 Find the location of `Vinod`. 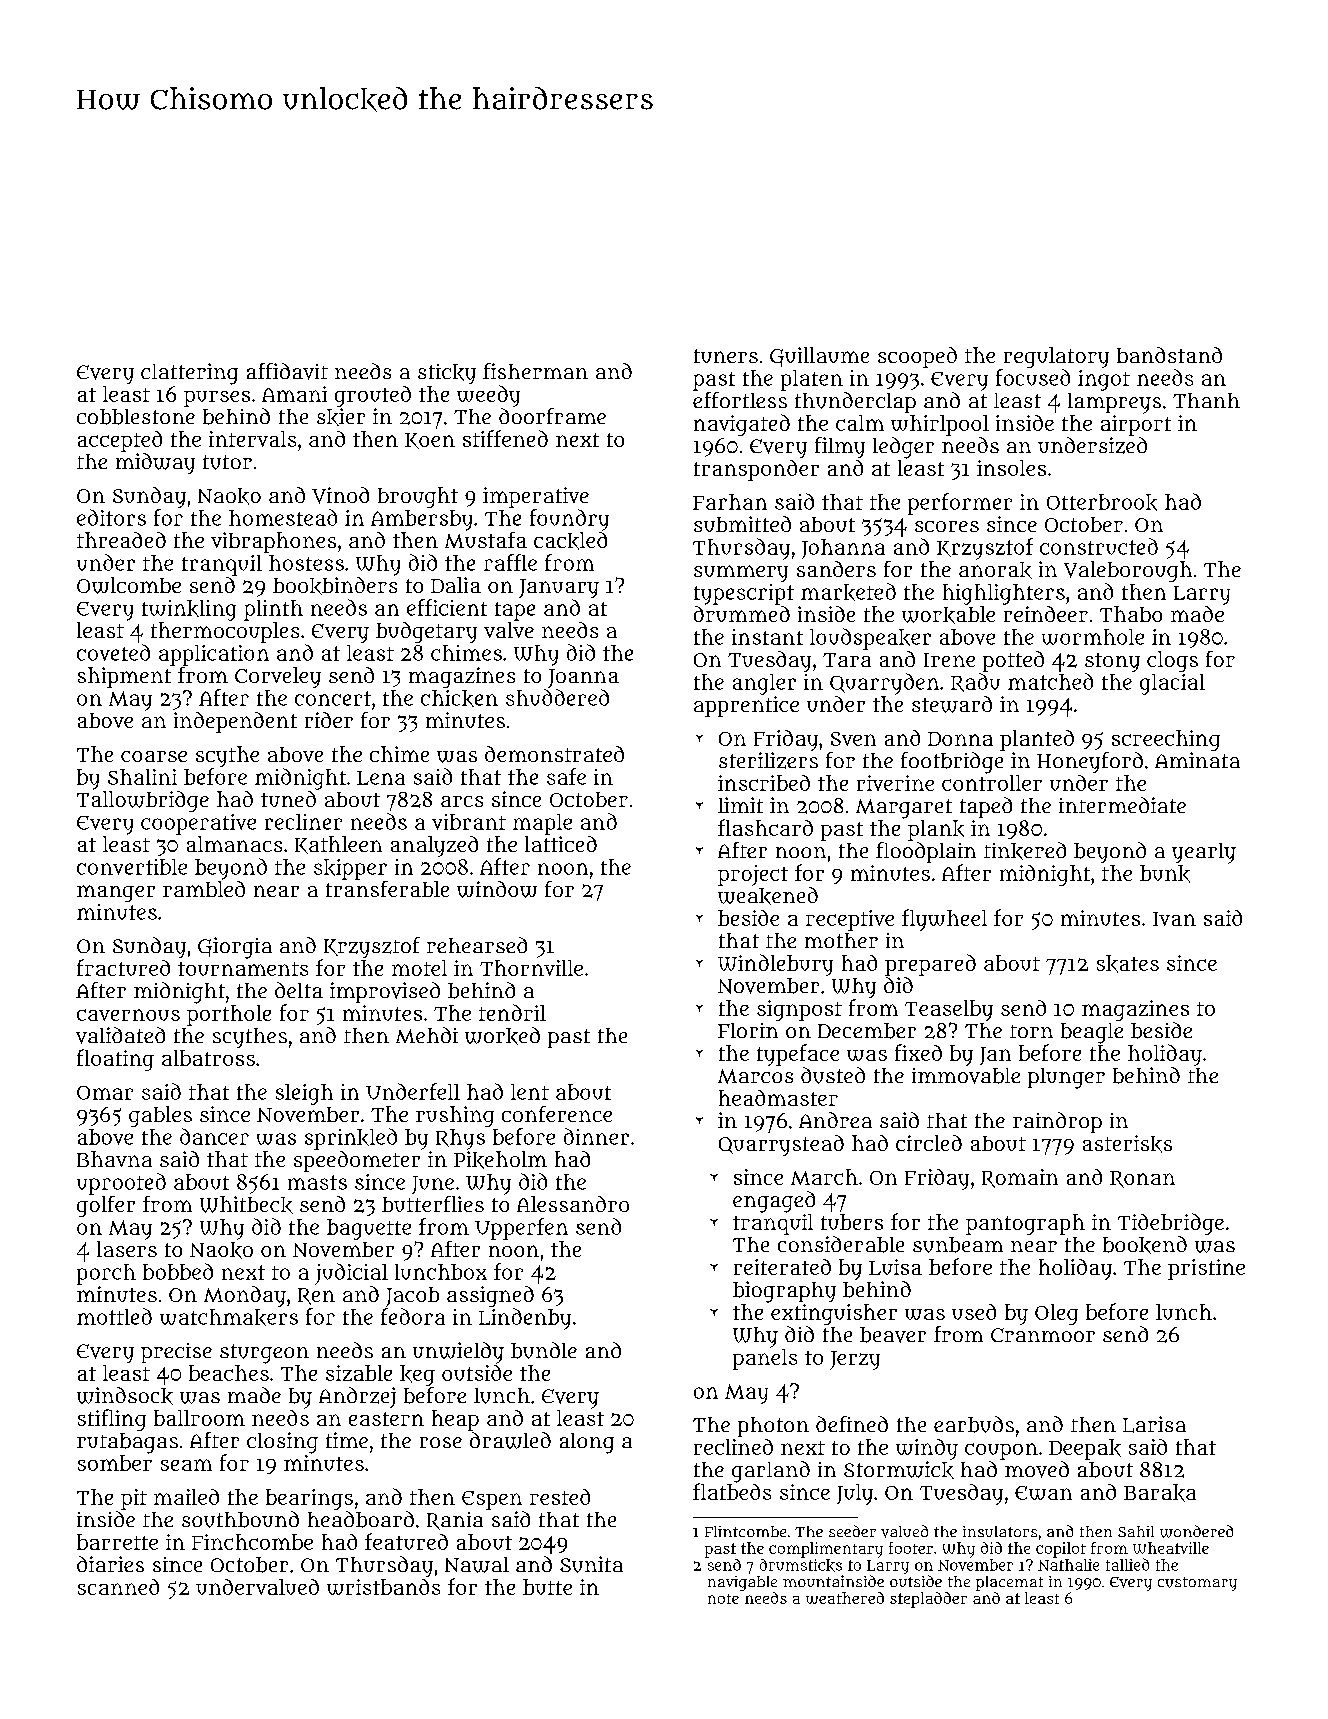

Vinod is located at coordinates (340, 495).
